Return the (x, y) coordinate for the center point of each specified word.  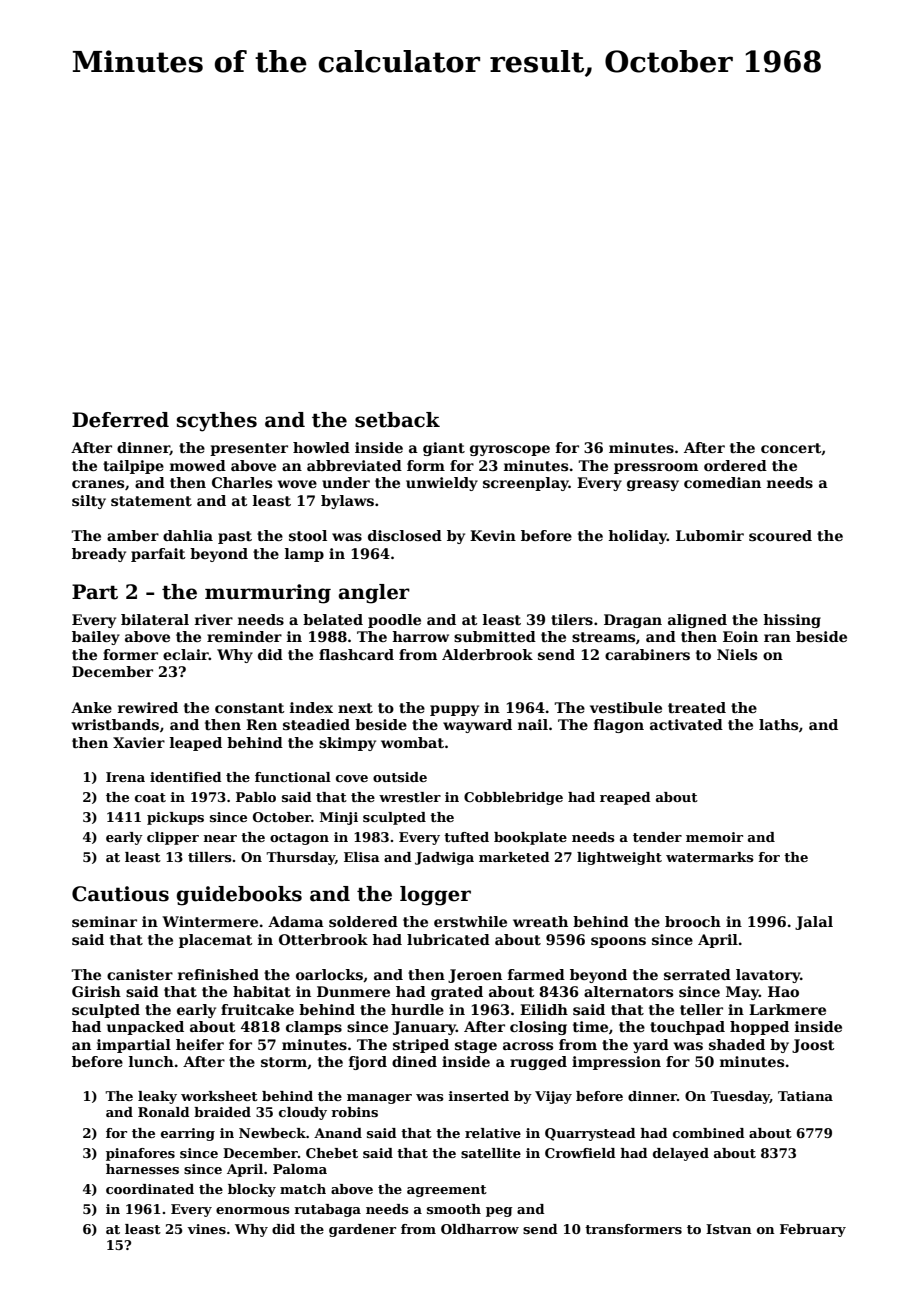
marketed (514, 857)
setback (397, 420)
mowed (198, 465)
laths (778, 724)
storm (284, 1062)
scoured (780, 535)
